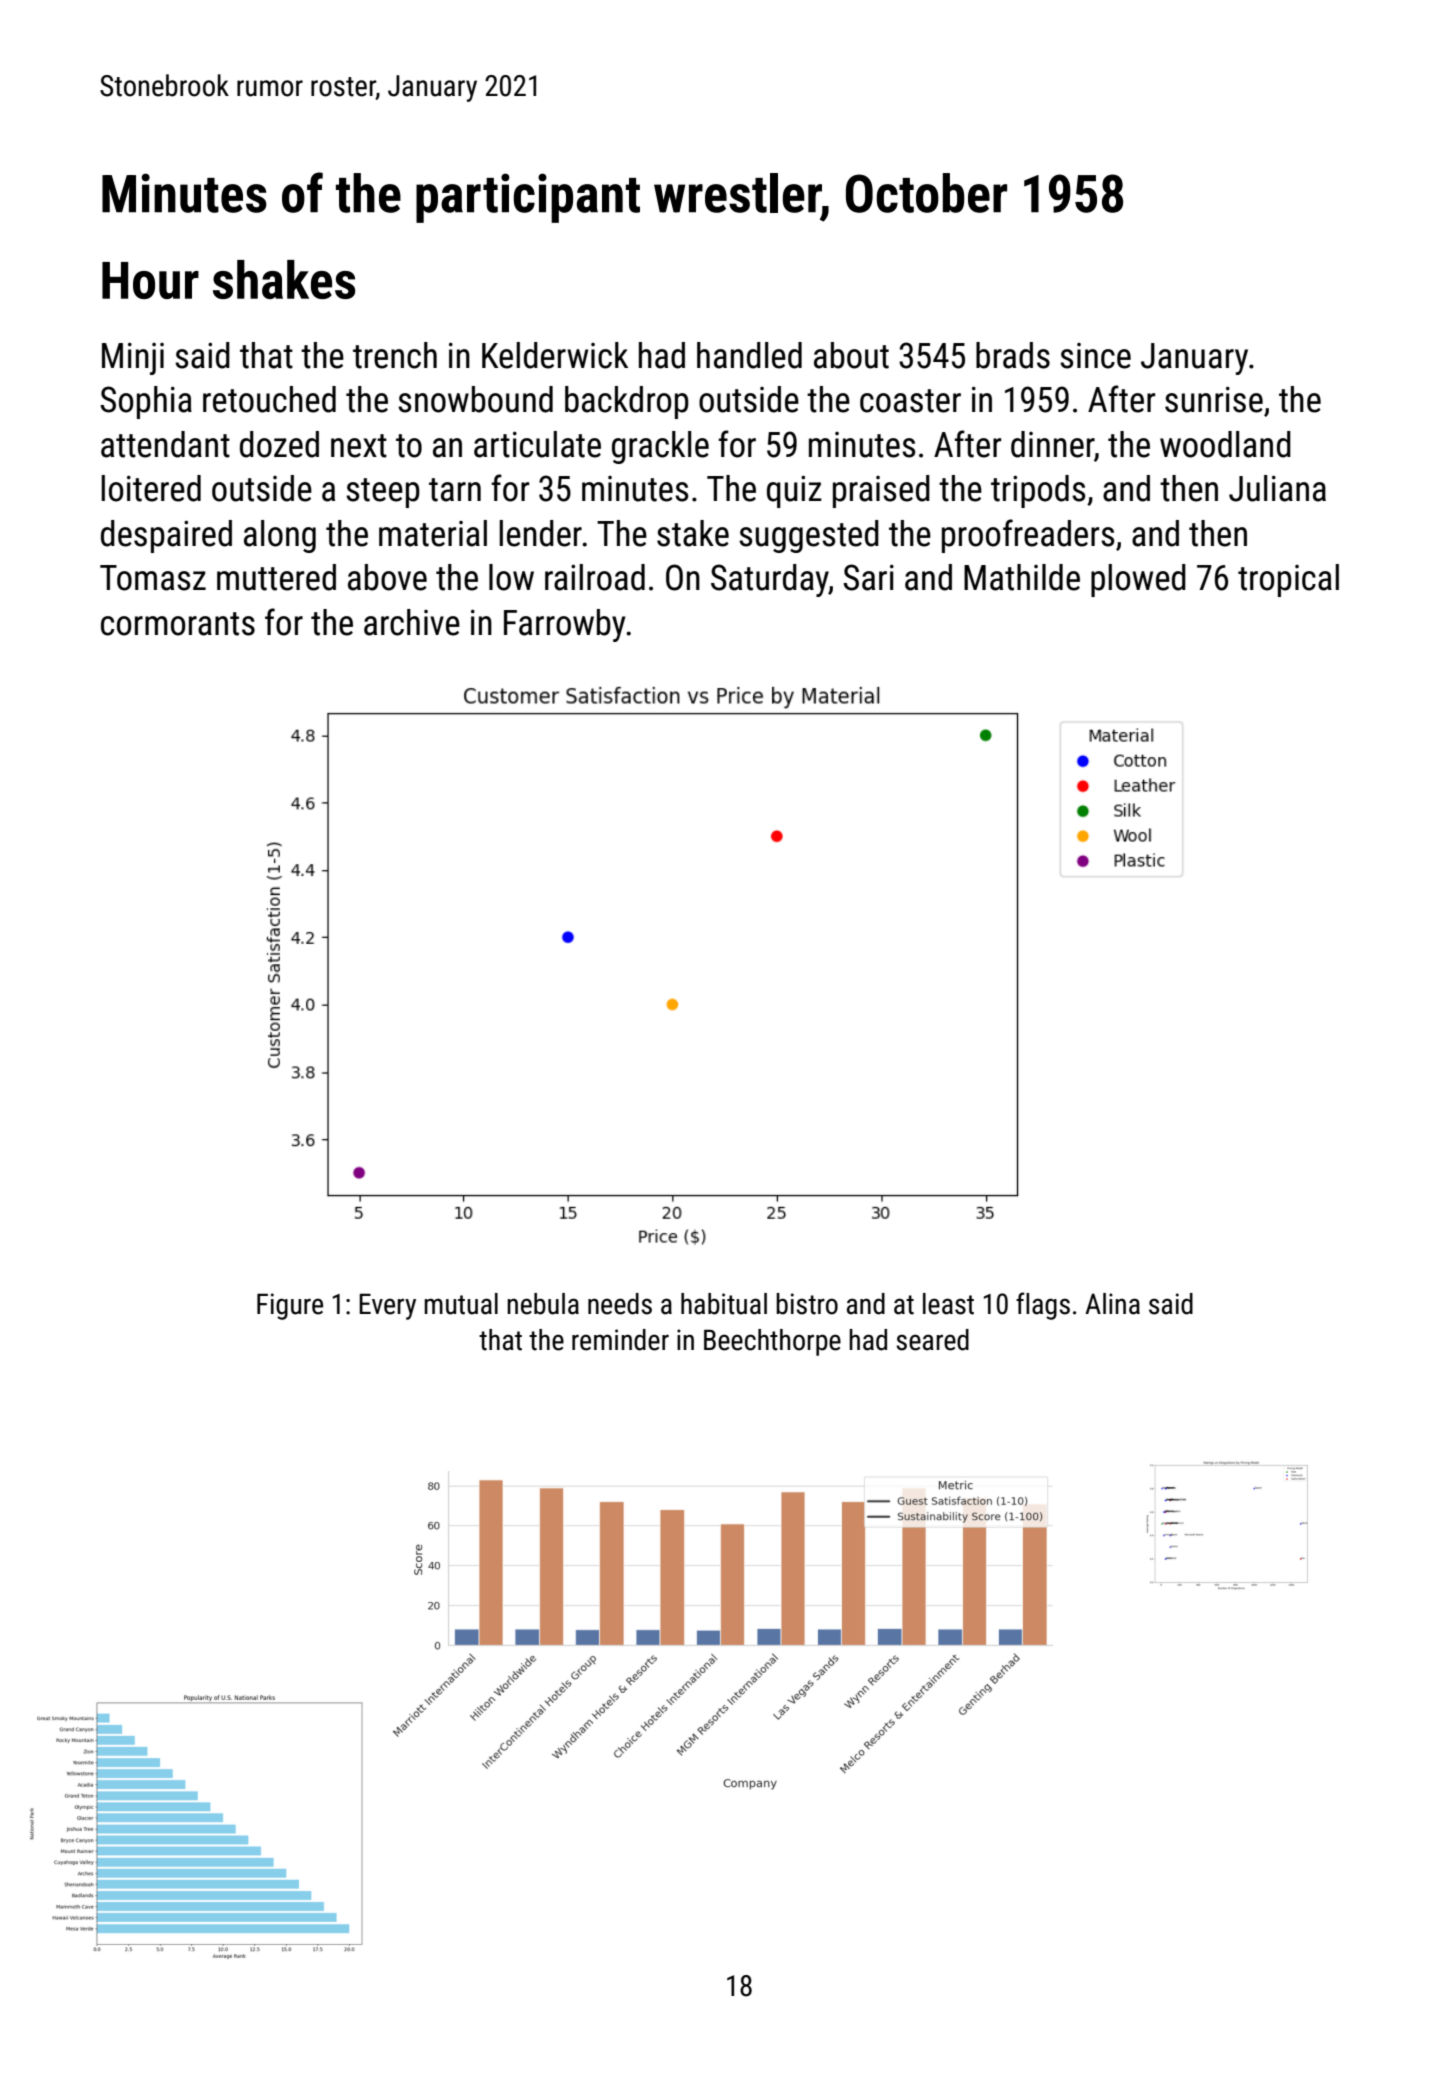  Describe the element at coordinates (565, 625) in the screenshot. I see `Farrowby` at that location.
